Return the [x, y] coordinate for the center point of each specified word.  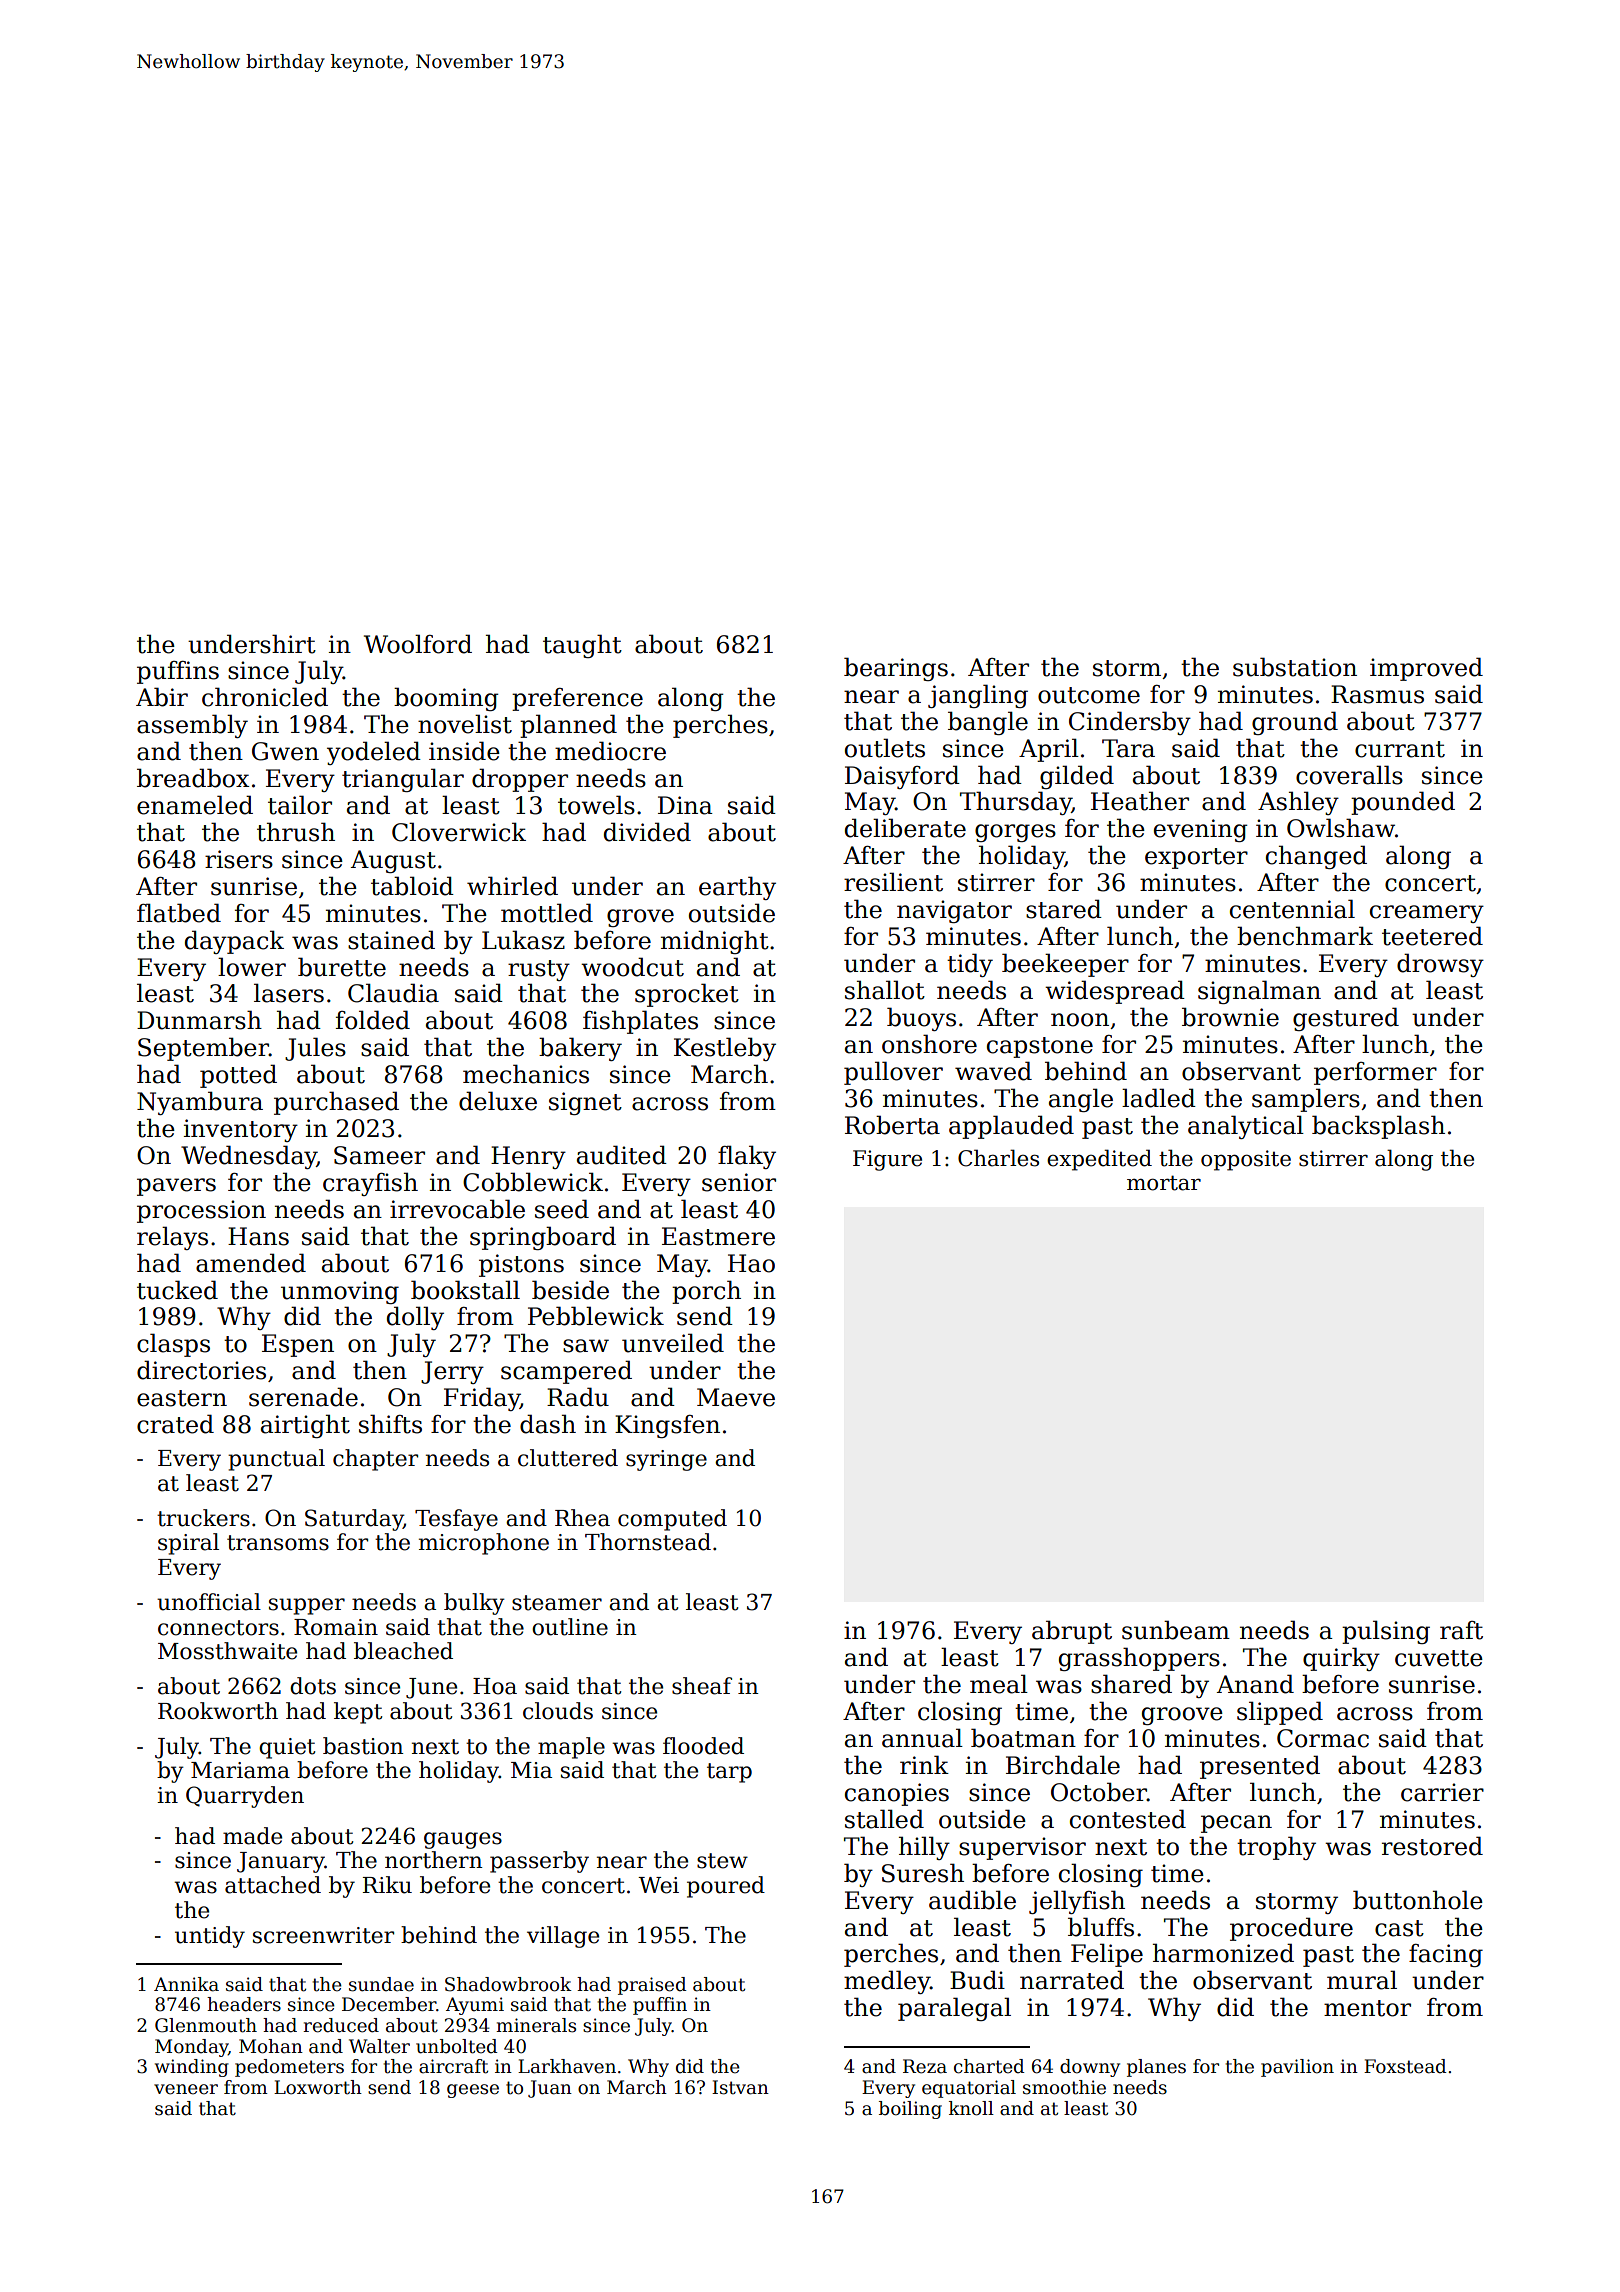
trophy [1276, 1848]
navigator [954, 911]
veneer [186, 2089]
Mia [531, 1770]
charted [989, 2066]
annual [922, 1738]
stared [1064, 909]
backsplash [1378, 1127]
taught [582, 646]
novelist [465, 724]
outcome [1089, 695]
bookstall [465, 1290]
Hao [751, 1263]
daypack [234, 942]
